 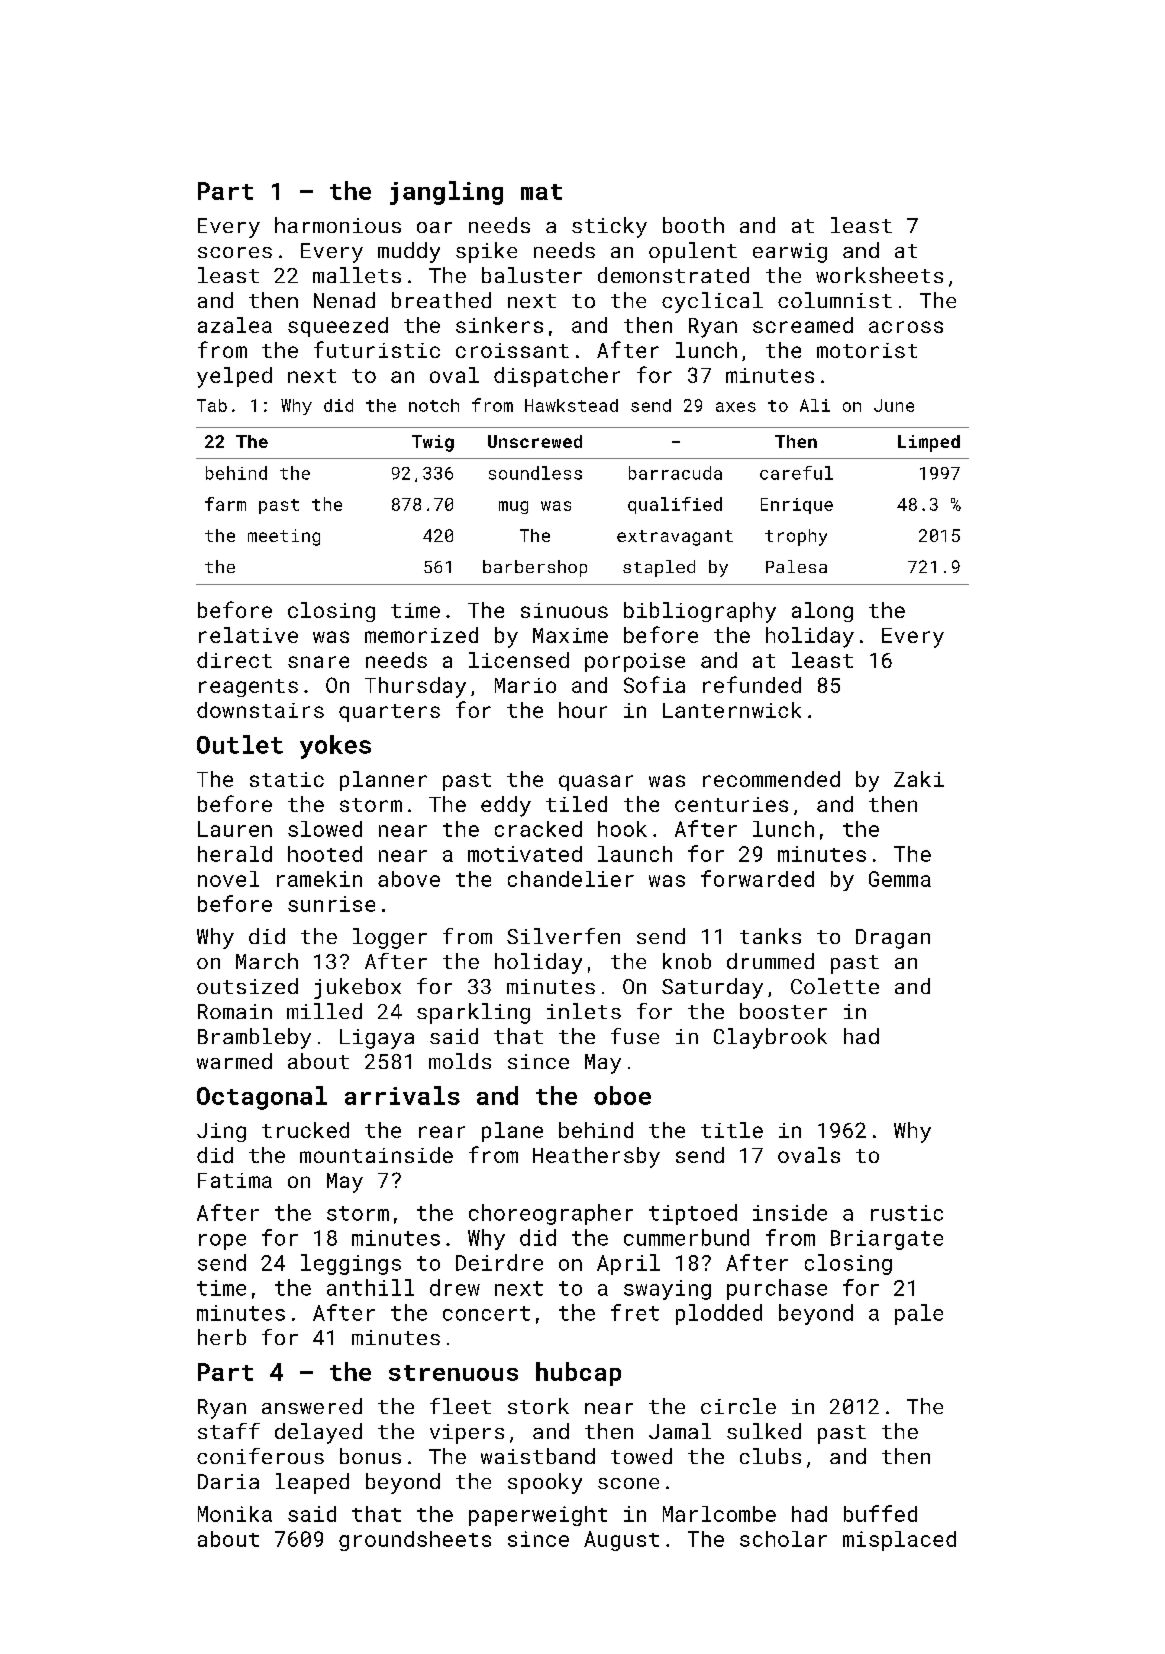 What do you see at coordinates (338, 327) in the screenshot?
I see `squeezed` at bounding box center [338, 327].
